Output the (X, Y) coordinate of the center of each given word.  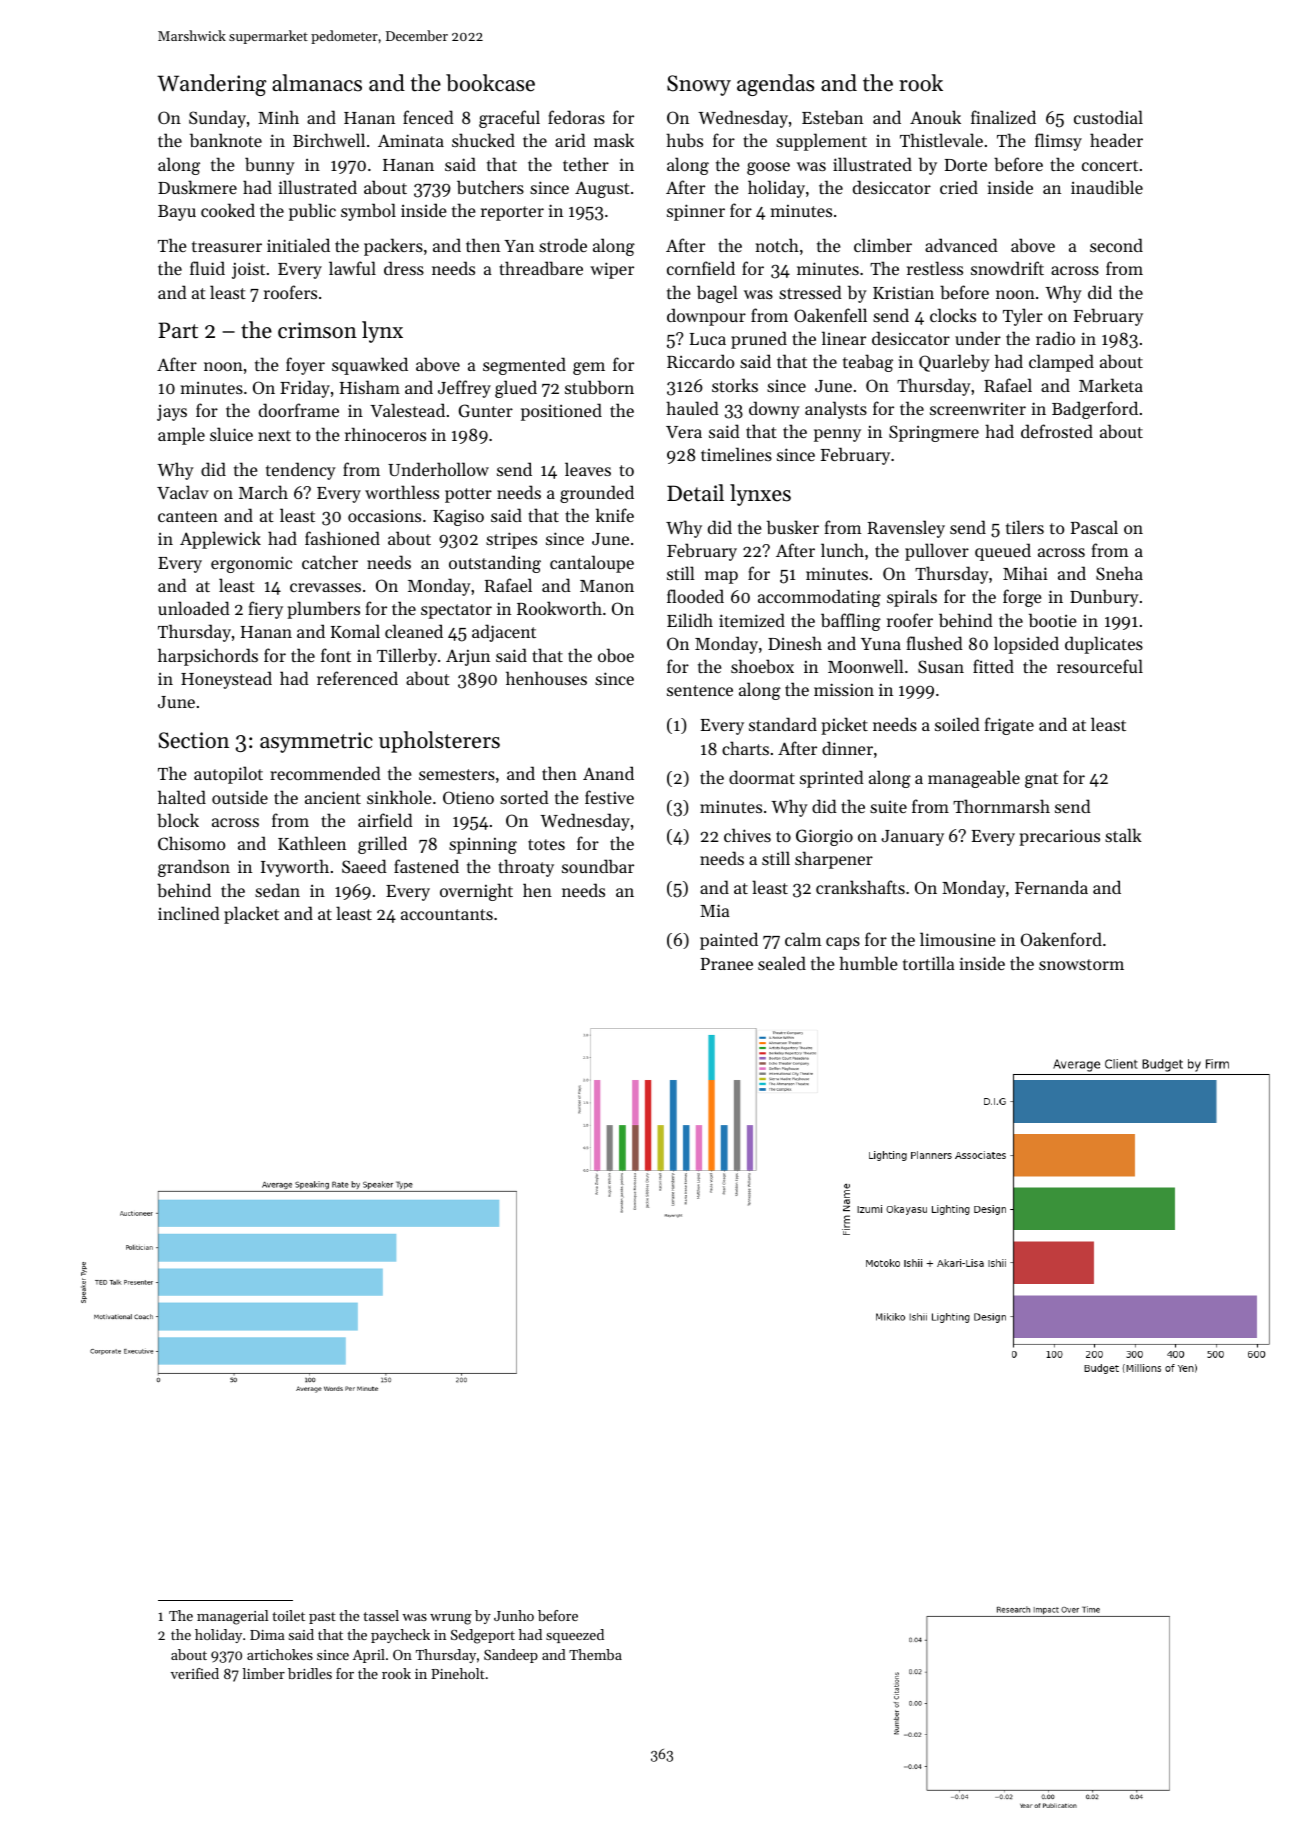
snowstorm (1081, 964)
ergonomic (251, 564)
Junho (514, 1615)
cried (959, 187)
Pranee (727, 964)
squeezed (575, 1636)
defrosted (1057, 431)
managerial (232, 1617)
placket (251, 915)
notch (777, 245)
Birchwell (329, 140)
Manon (607, 586)
